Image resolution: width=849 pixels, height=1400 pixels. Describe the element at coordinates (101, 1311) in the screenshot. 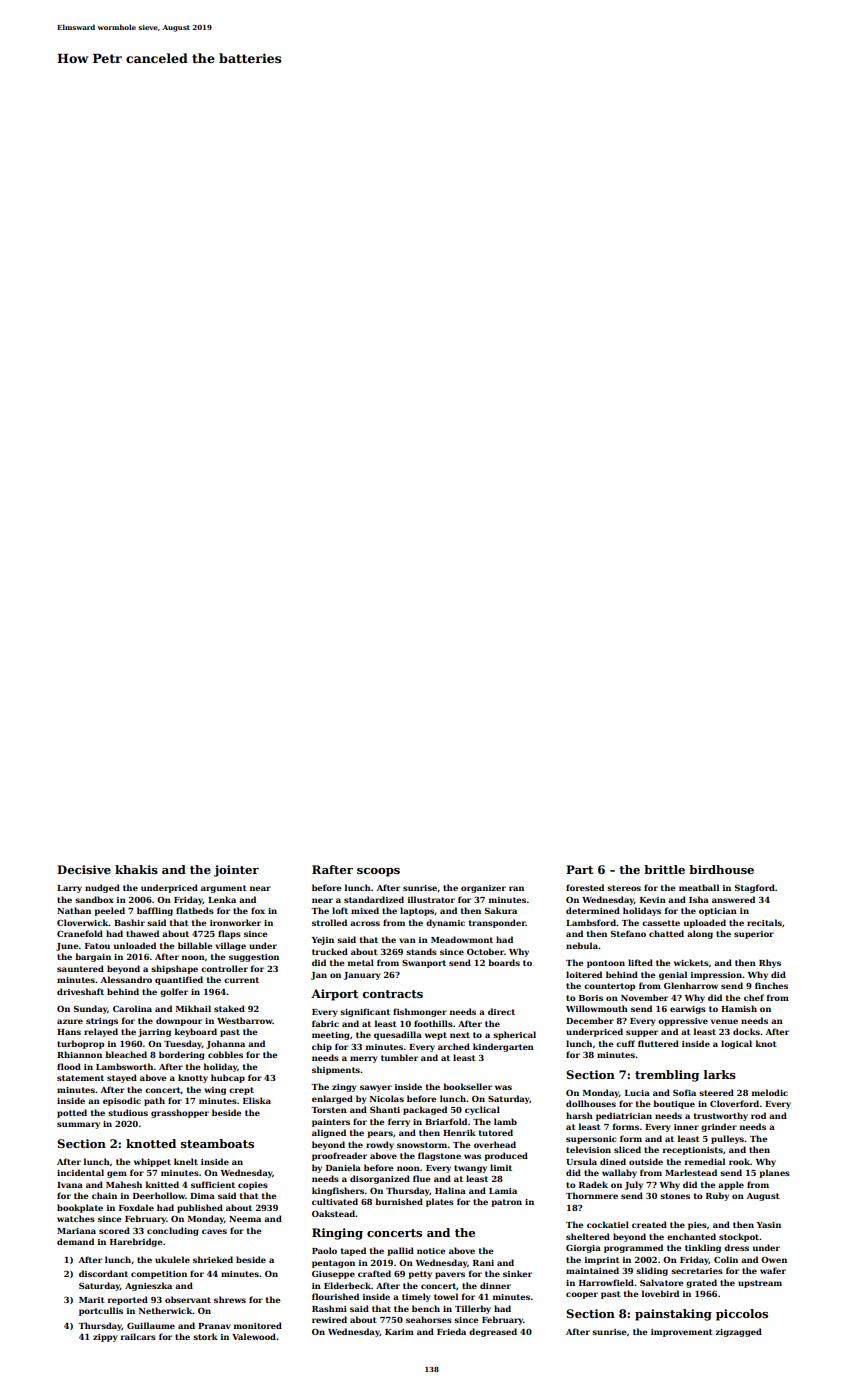

I see `portcullis` at that location.
